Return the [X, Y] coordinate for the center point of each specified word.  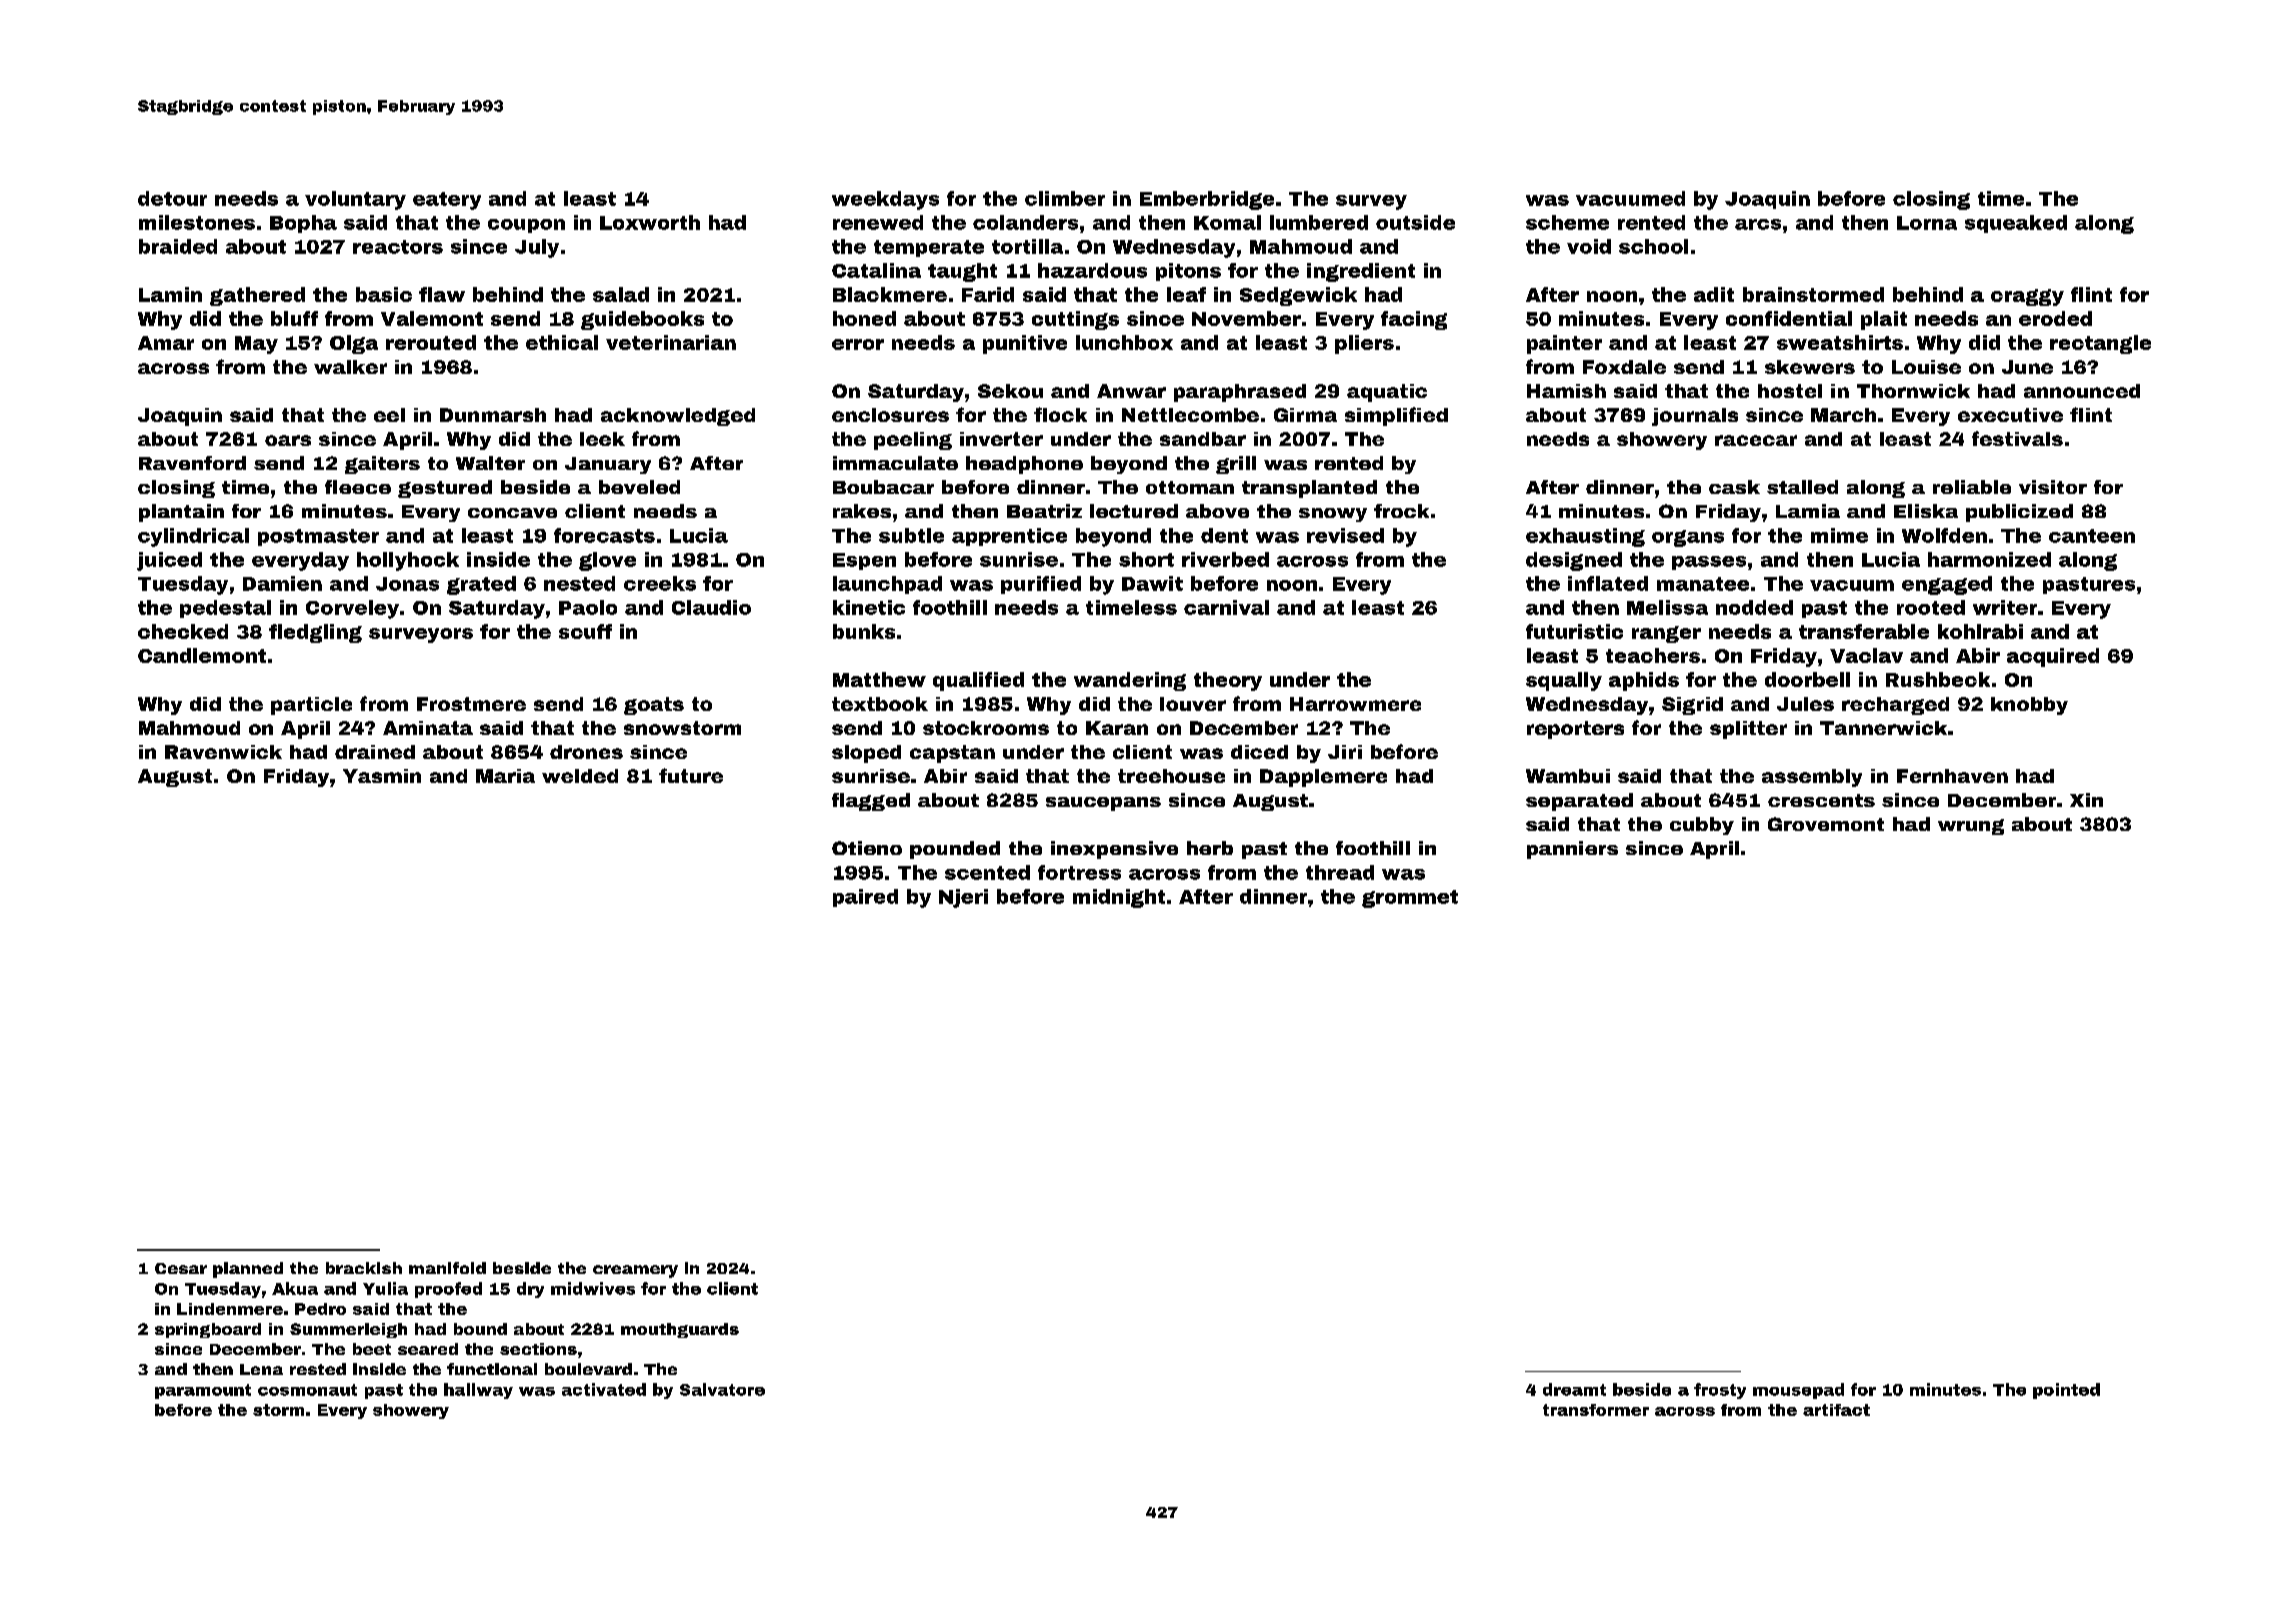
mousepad [1798, 1391]
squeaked [2016, 224]
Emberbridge [1207, 200]
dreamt [1574, 1389]
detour [172, 198]
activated [604, 1389]
